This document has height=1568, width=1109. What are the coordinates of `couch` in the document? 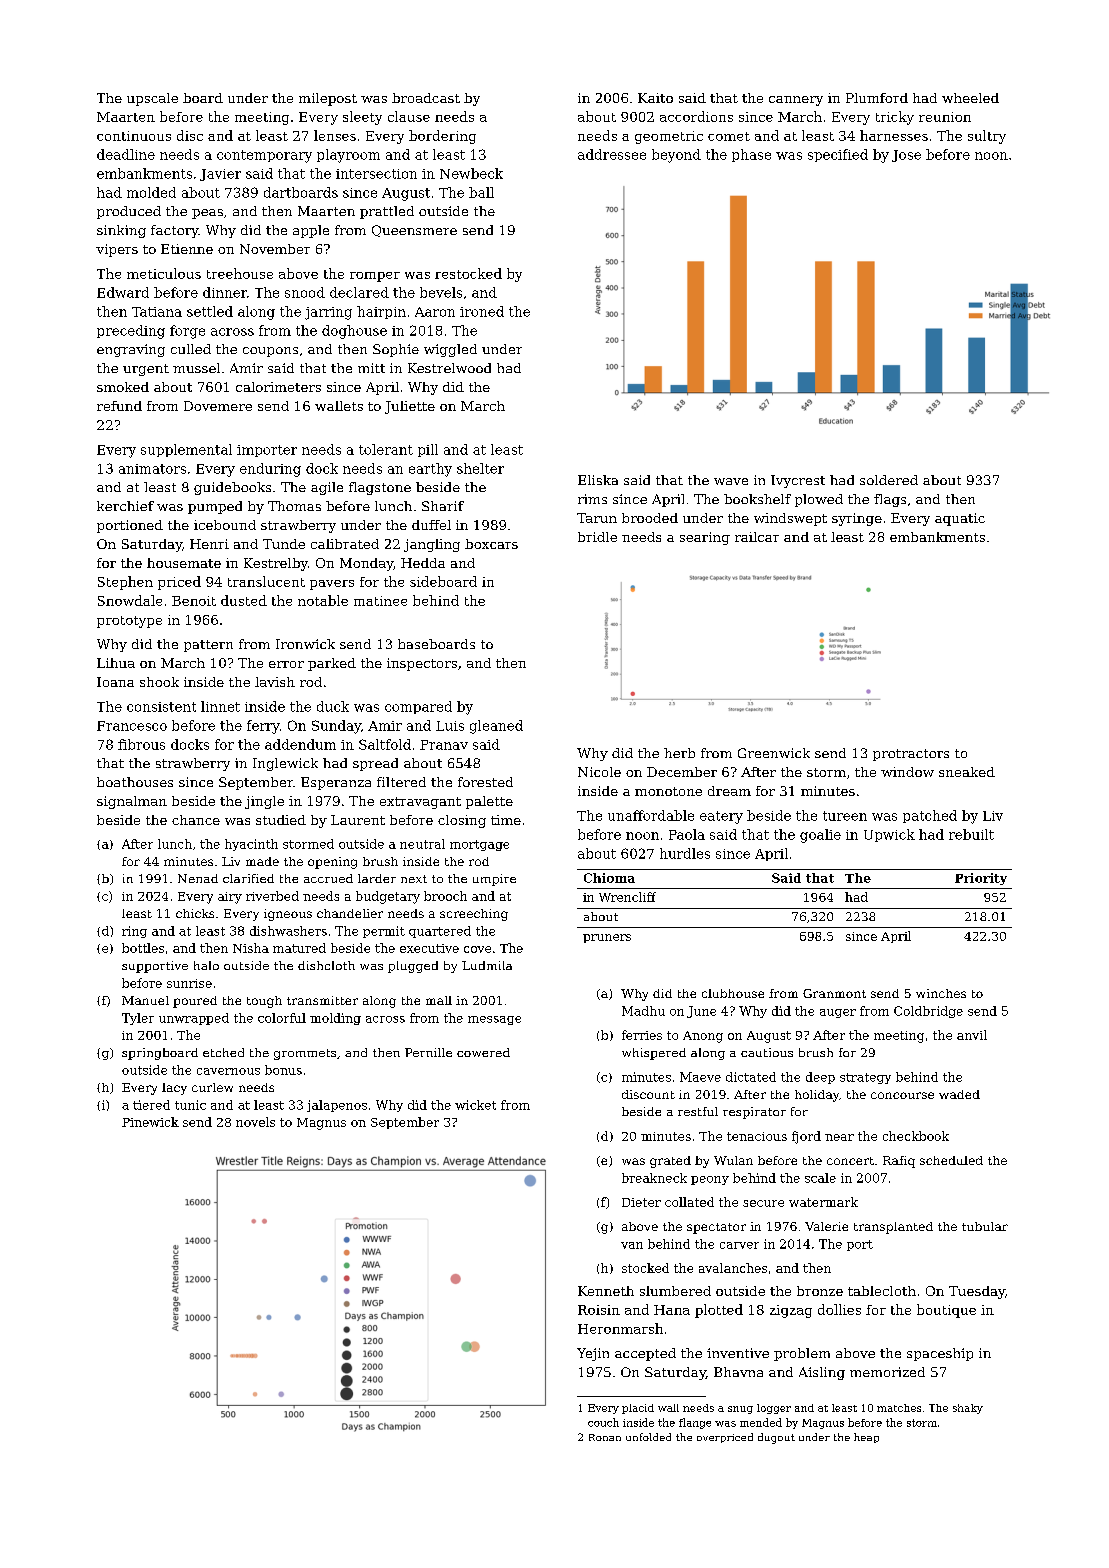 It's located at (603, 1422).
